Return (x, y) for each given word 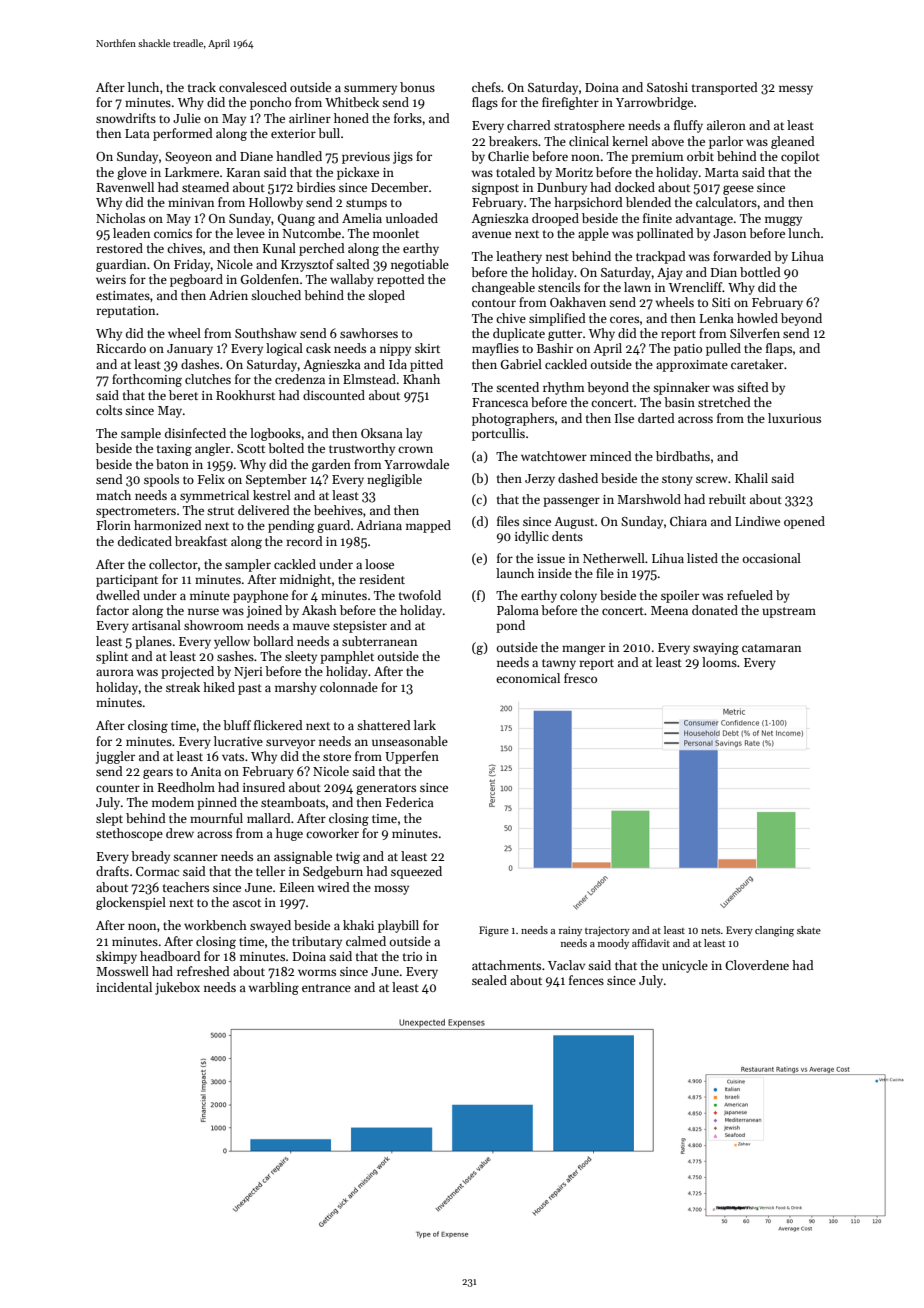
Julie (187, 118)
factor (112, 610)
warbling (274, 988)
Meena (669, 610)
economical (528, 678)
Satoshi (667, 87)
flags (485, 103)
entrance (326, 988)
